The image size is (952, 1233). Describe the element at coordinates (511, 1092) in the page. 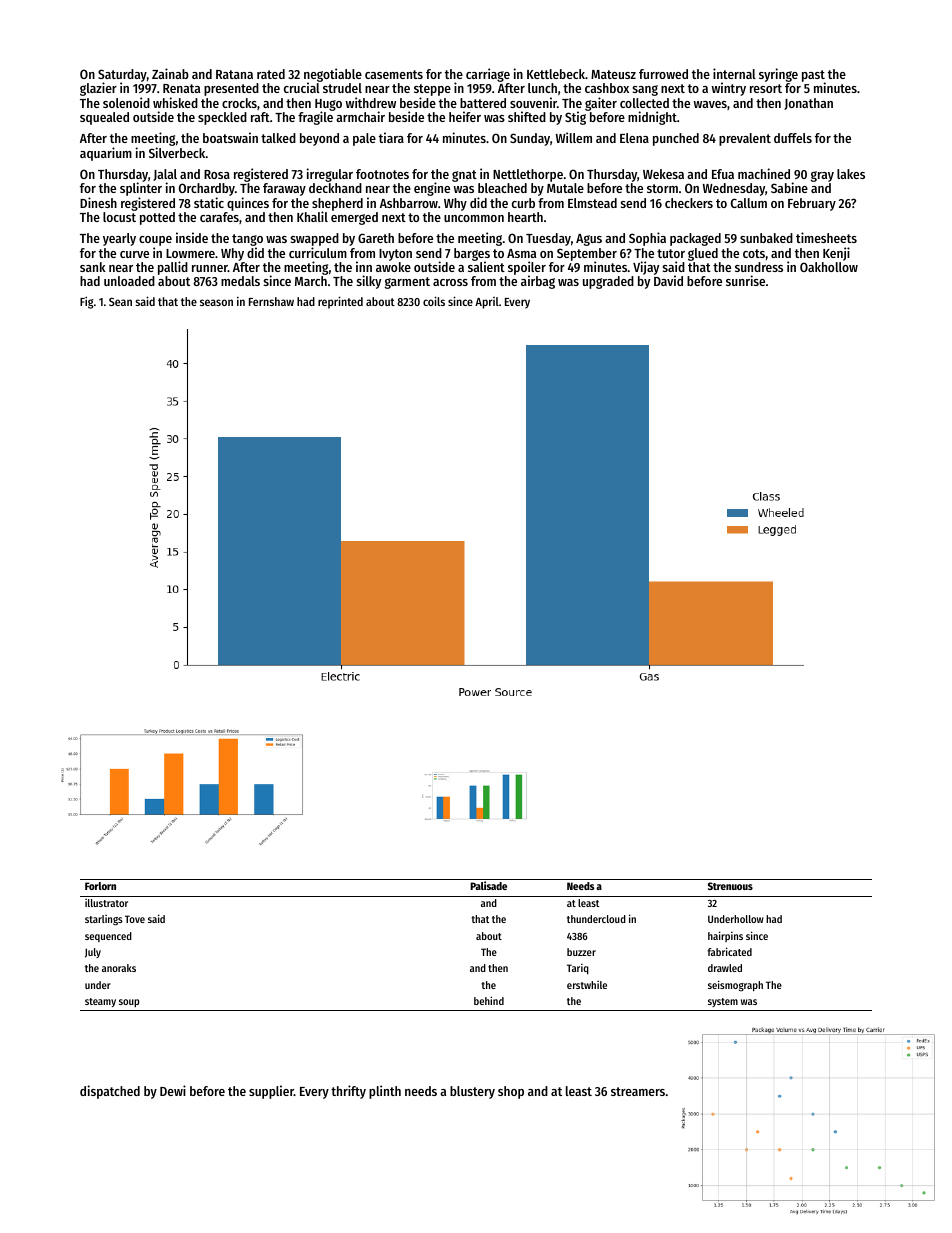

I see `shop` at that location.
